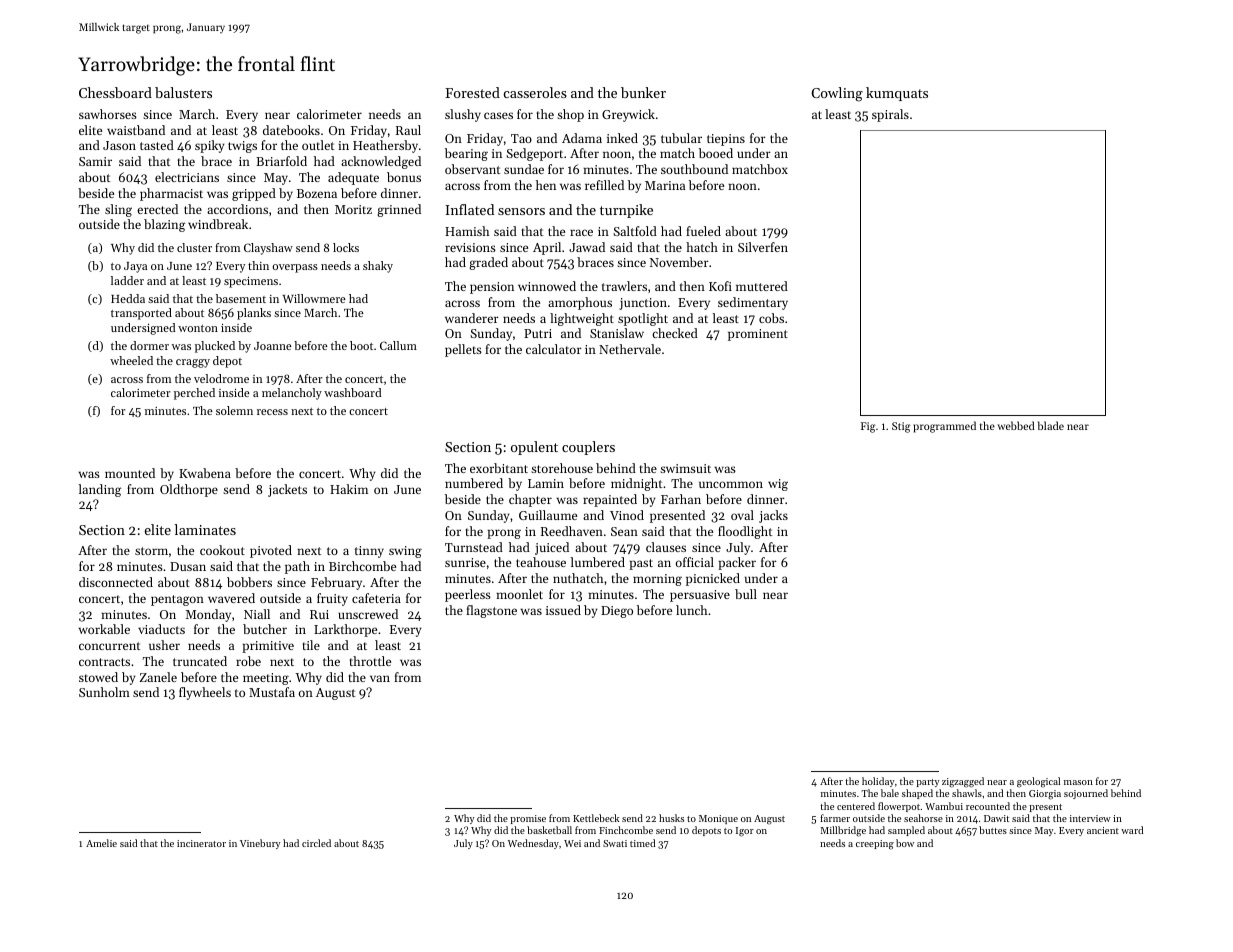  What do you see at coordinates (1078, 782) in the screenshot?
I see `mason` at bounding box center [1078, 782].
